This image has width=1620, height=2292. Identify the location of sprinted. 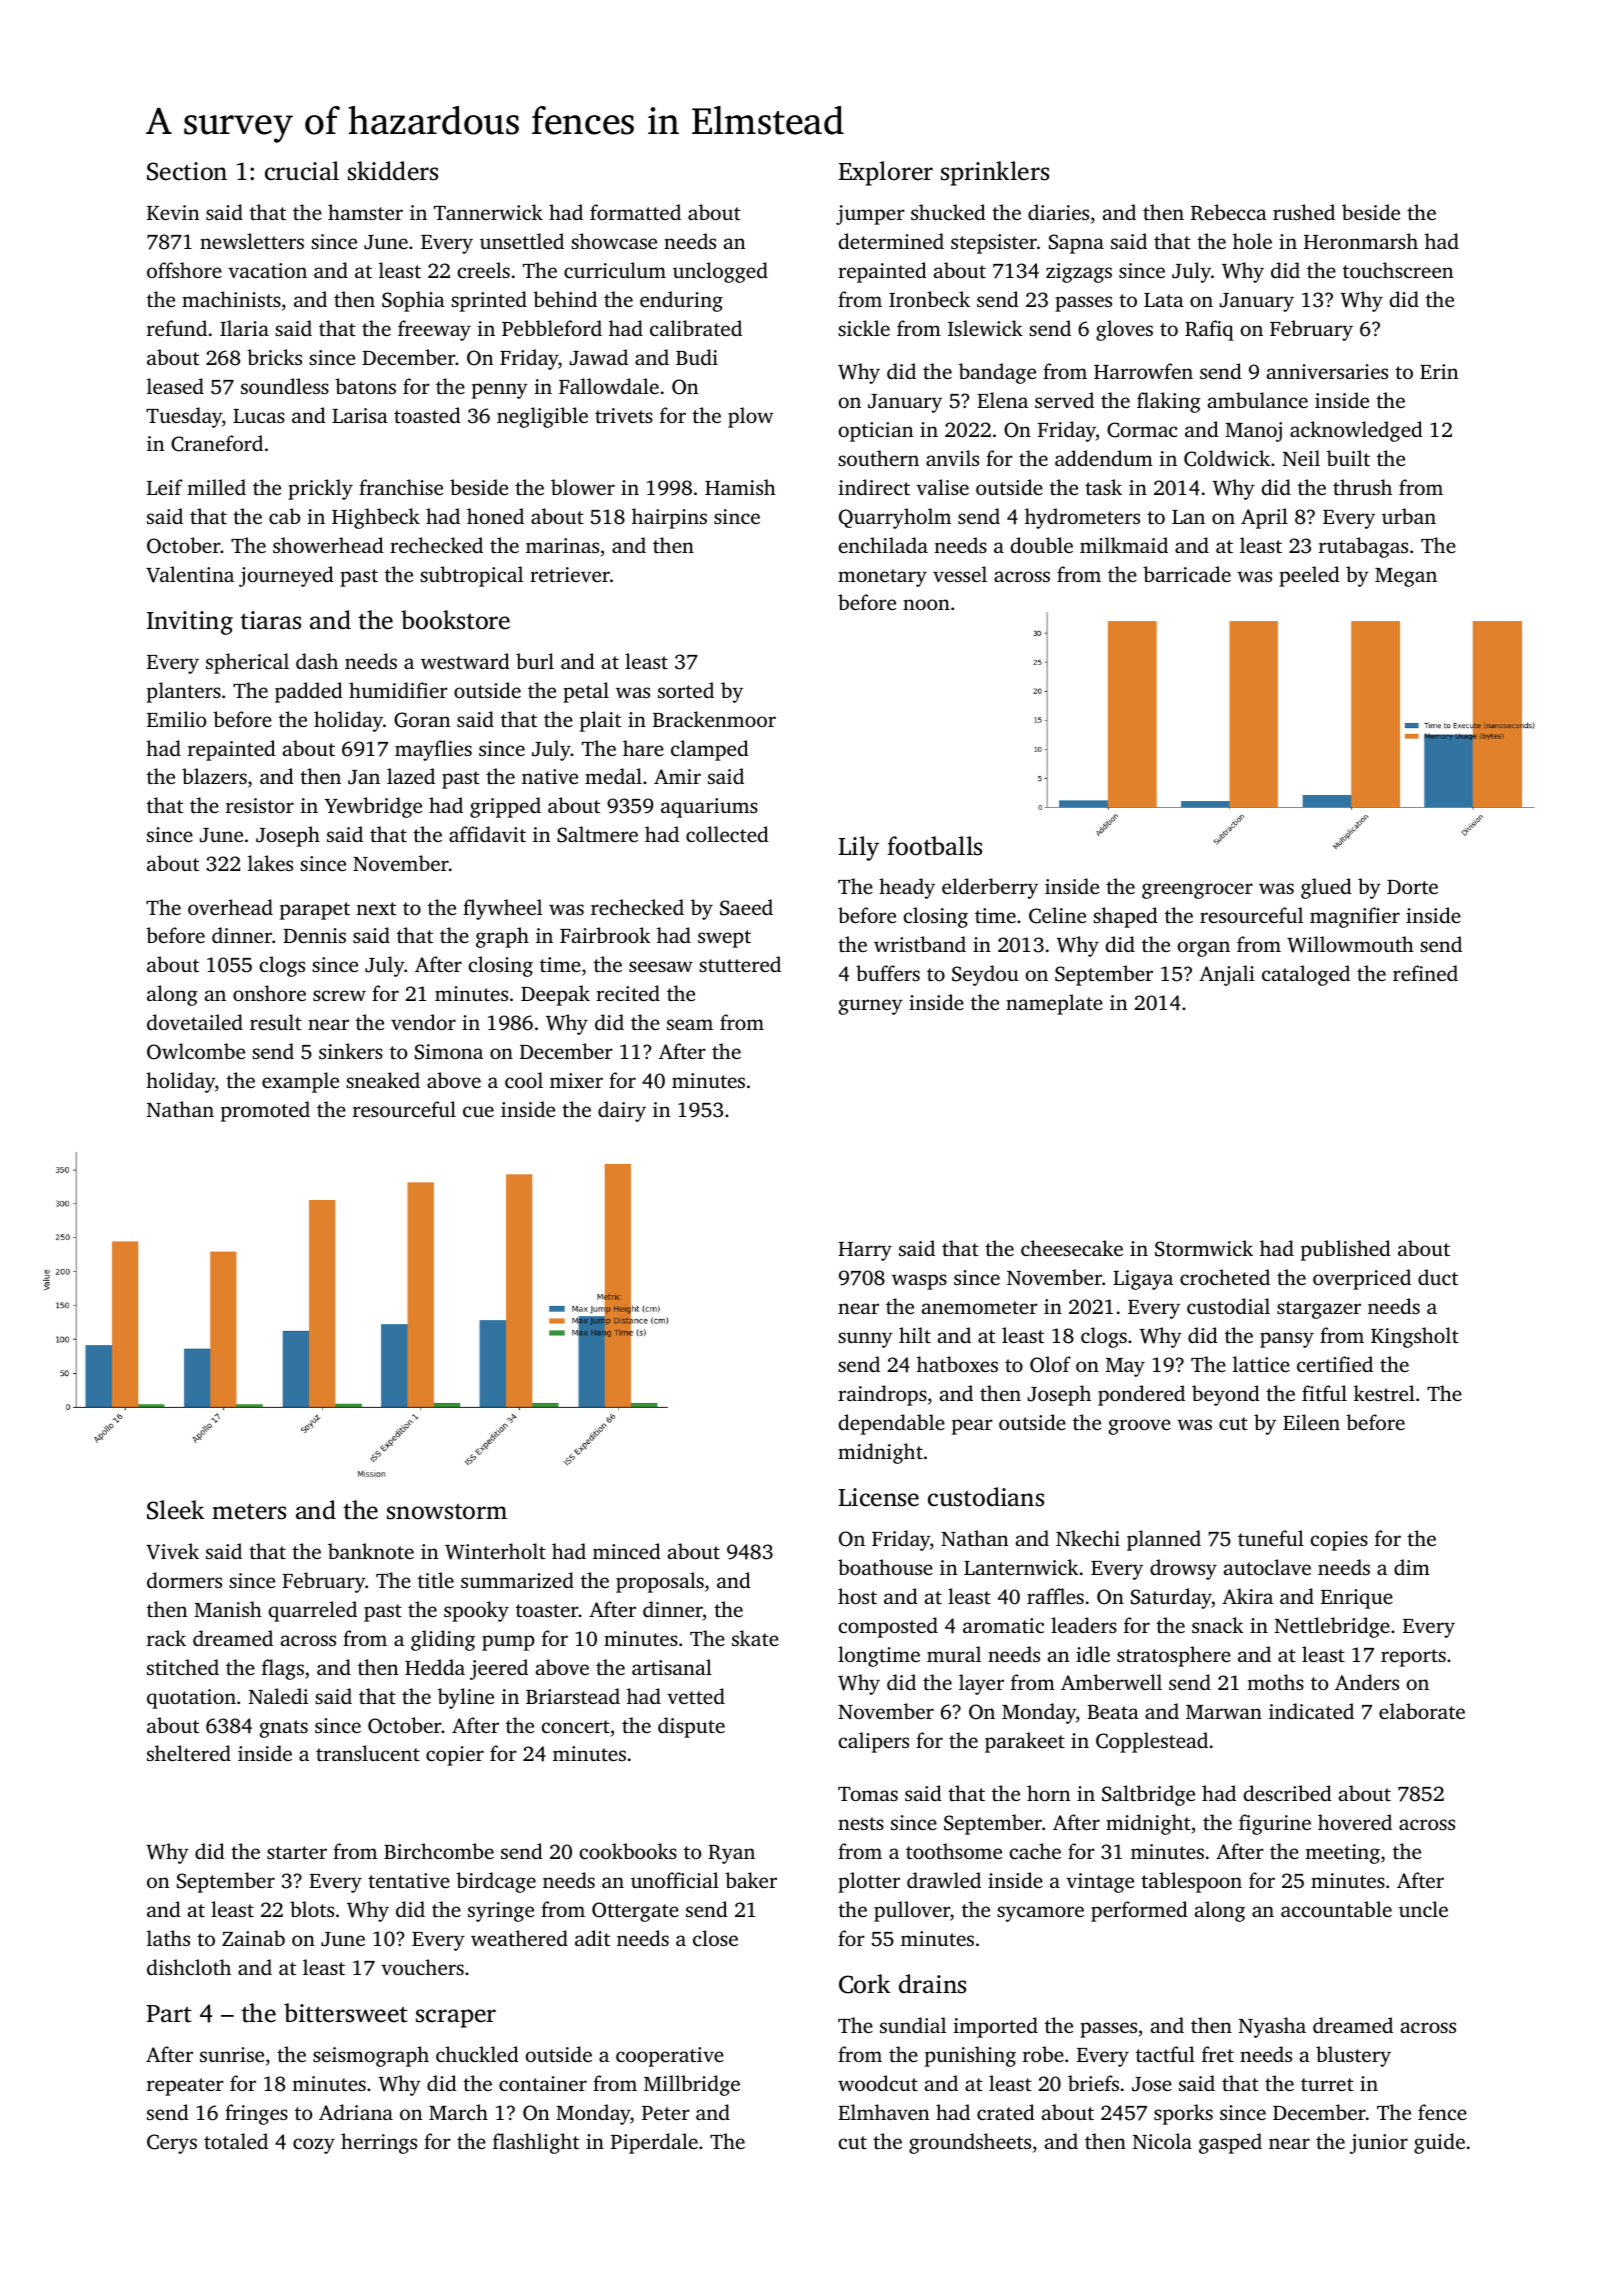
(489, 301).
